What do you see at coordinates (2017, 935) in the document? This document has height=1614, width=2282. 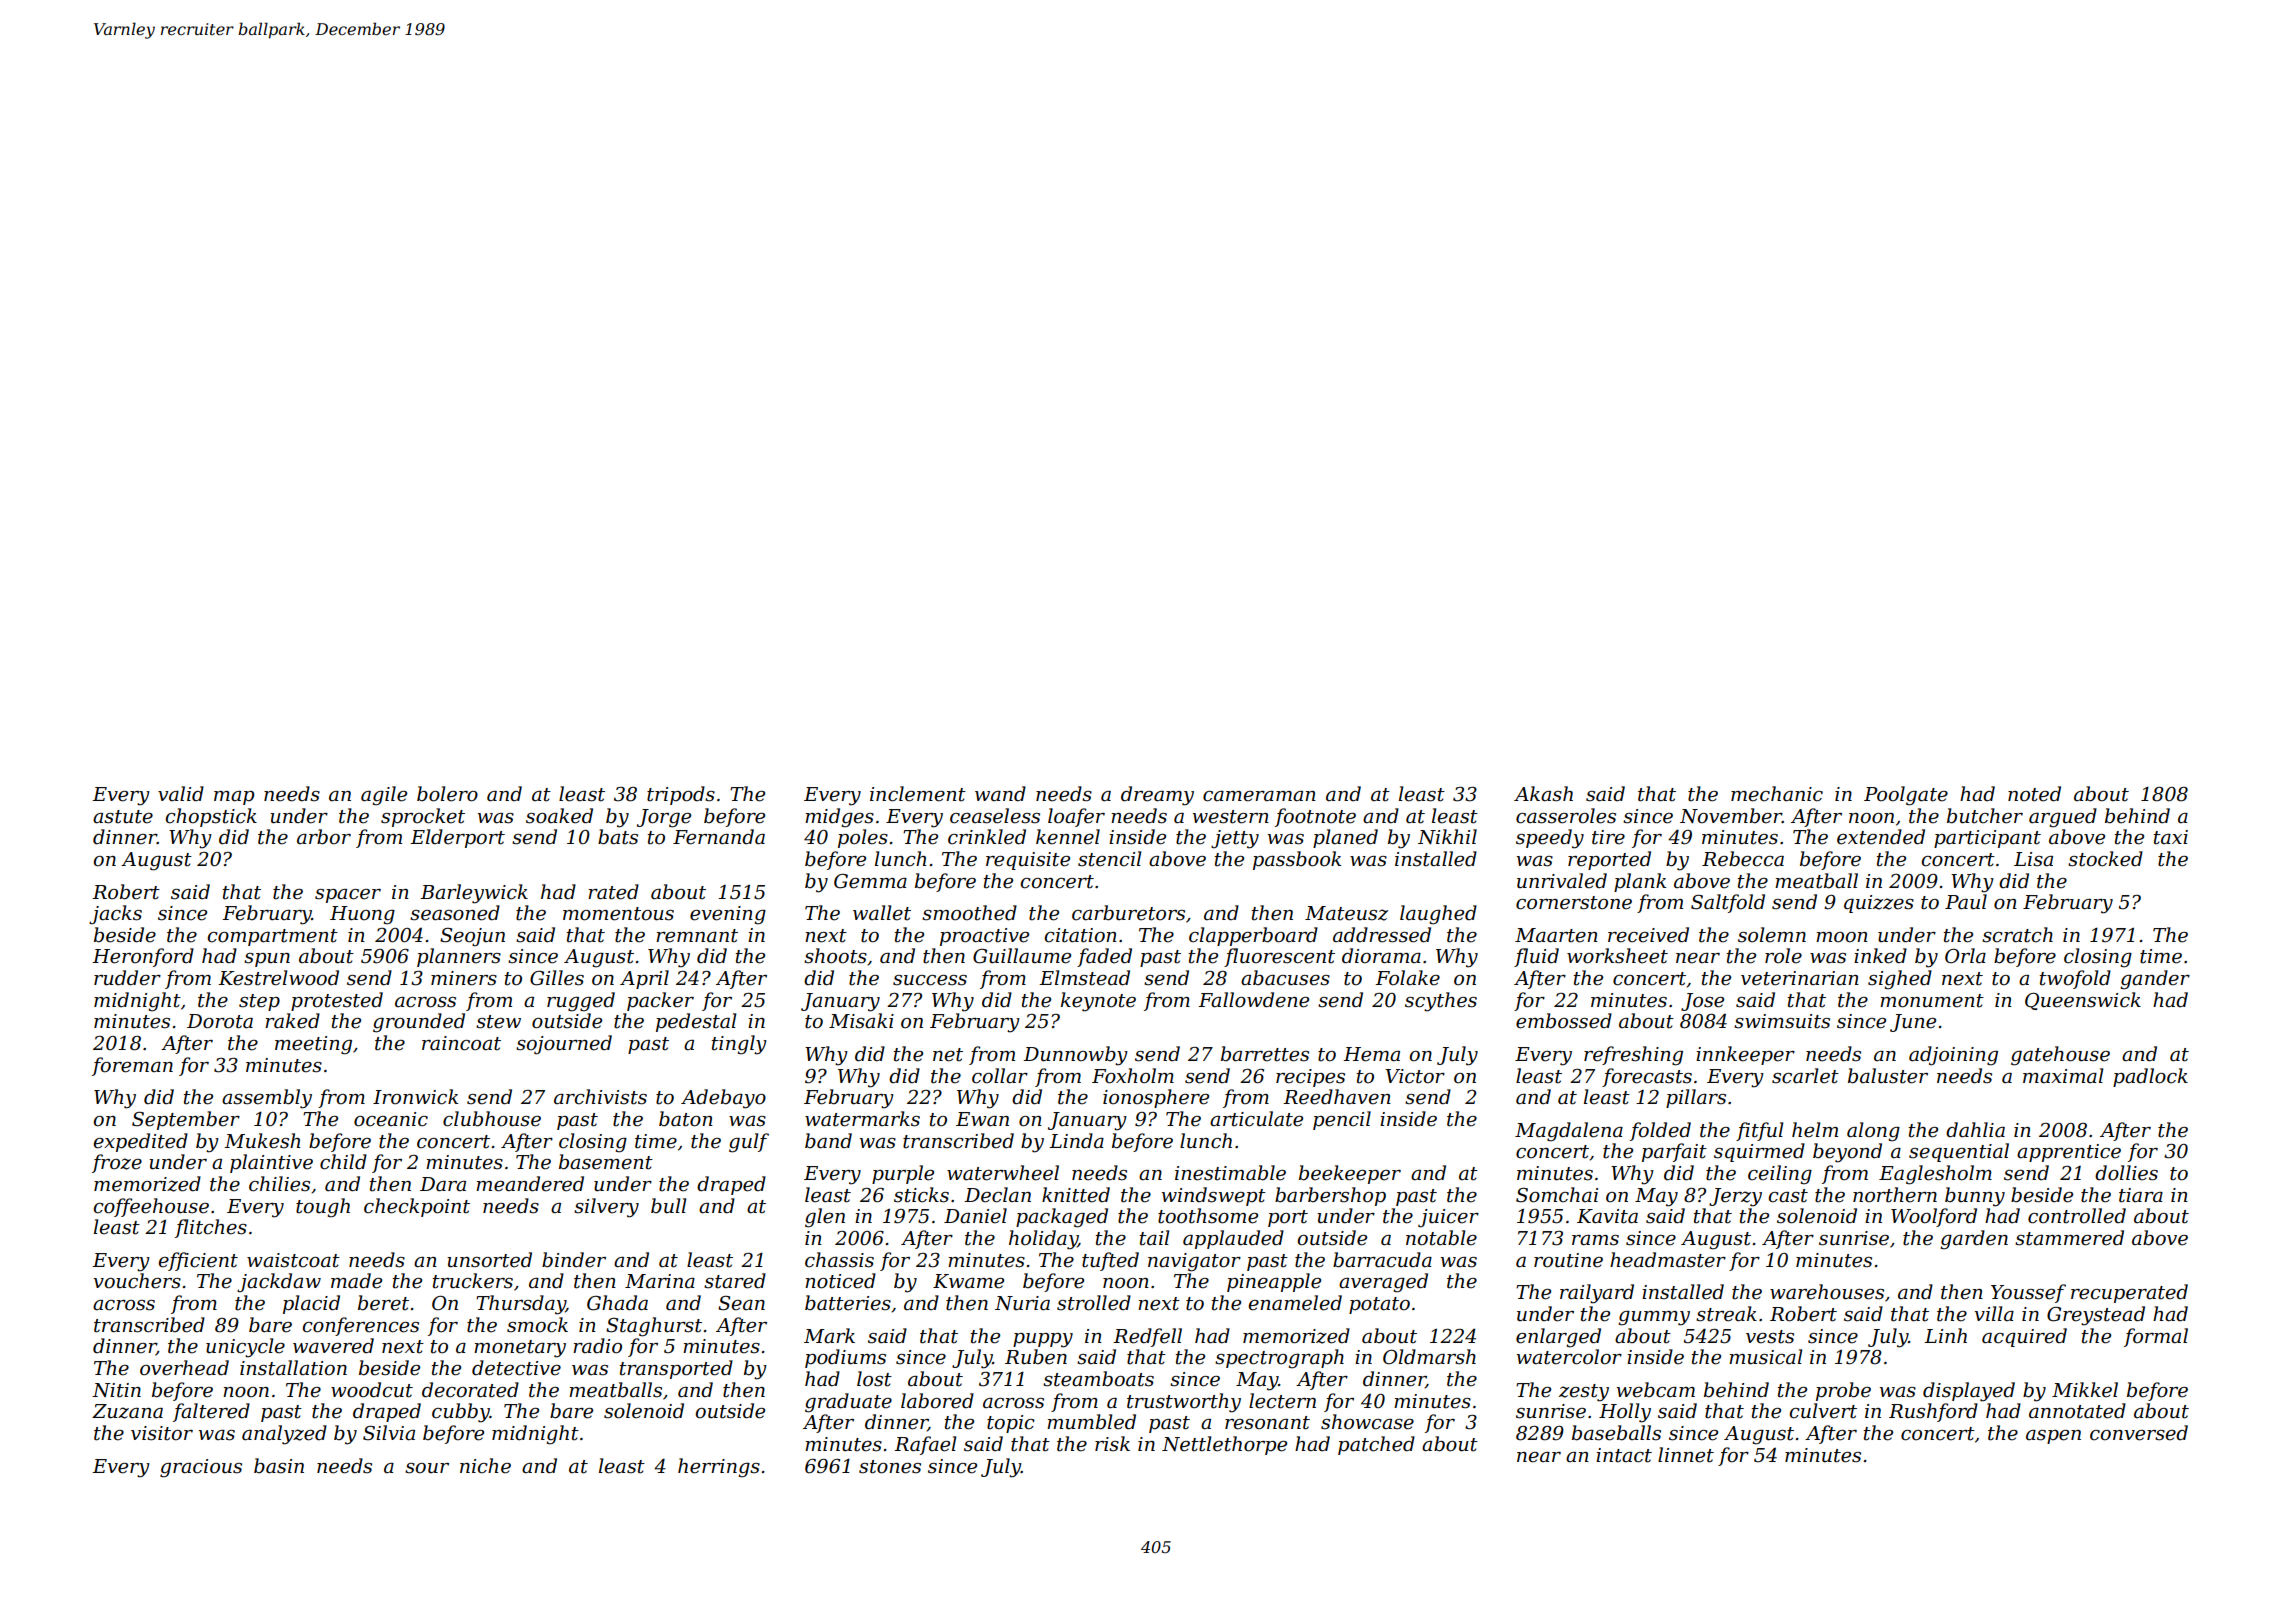 I see `scratch` at bounding box center [2017, 935].
